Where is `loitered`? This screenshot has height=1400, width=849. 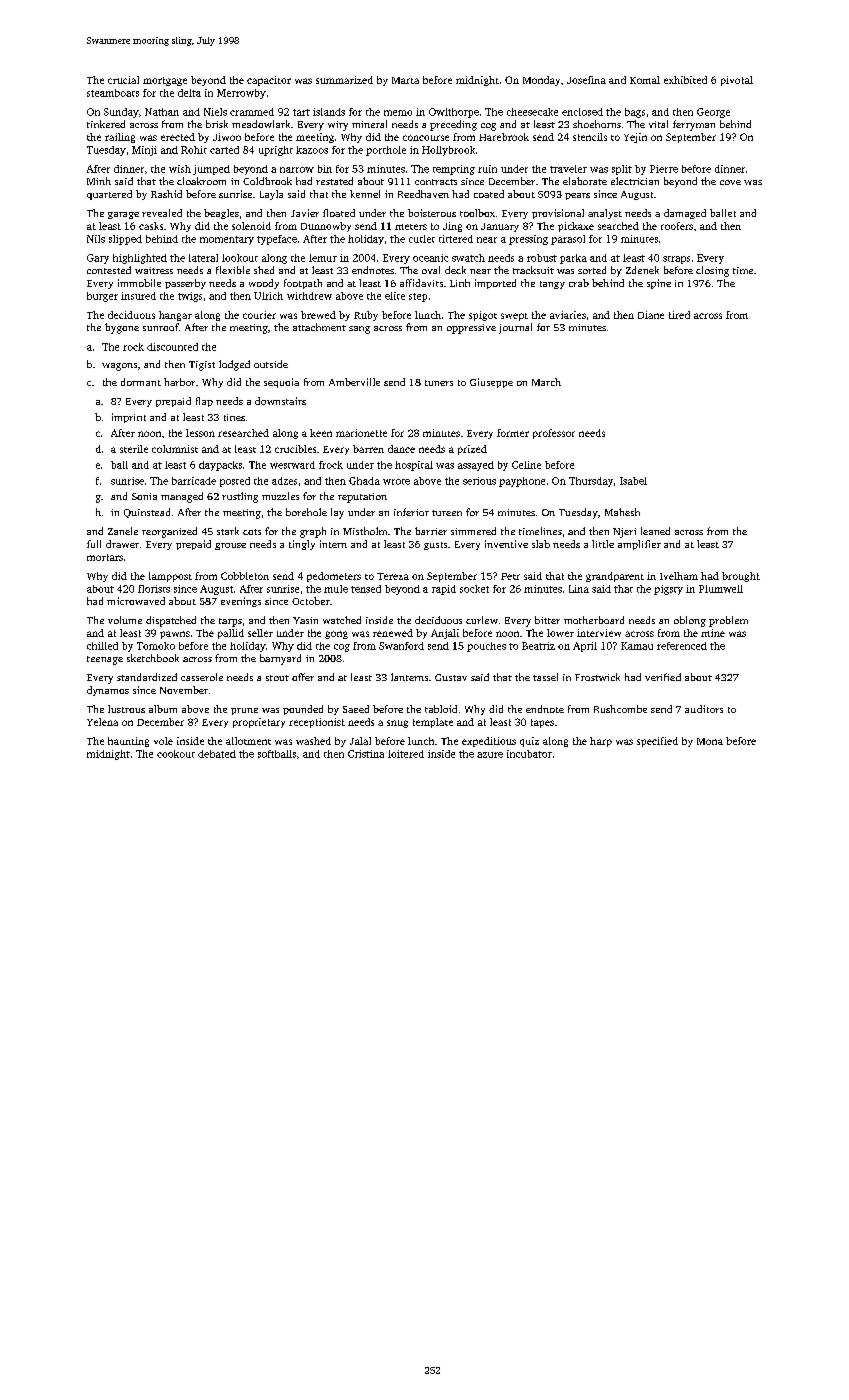
loitered is located at coordinates (406, 754).
